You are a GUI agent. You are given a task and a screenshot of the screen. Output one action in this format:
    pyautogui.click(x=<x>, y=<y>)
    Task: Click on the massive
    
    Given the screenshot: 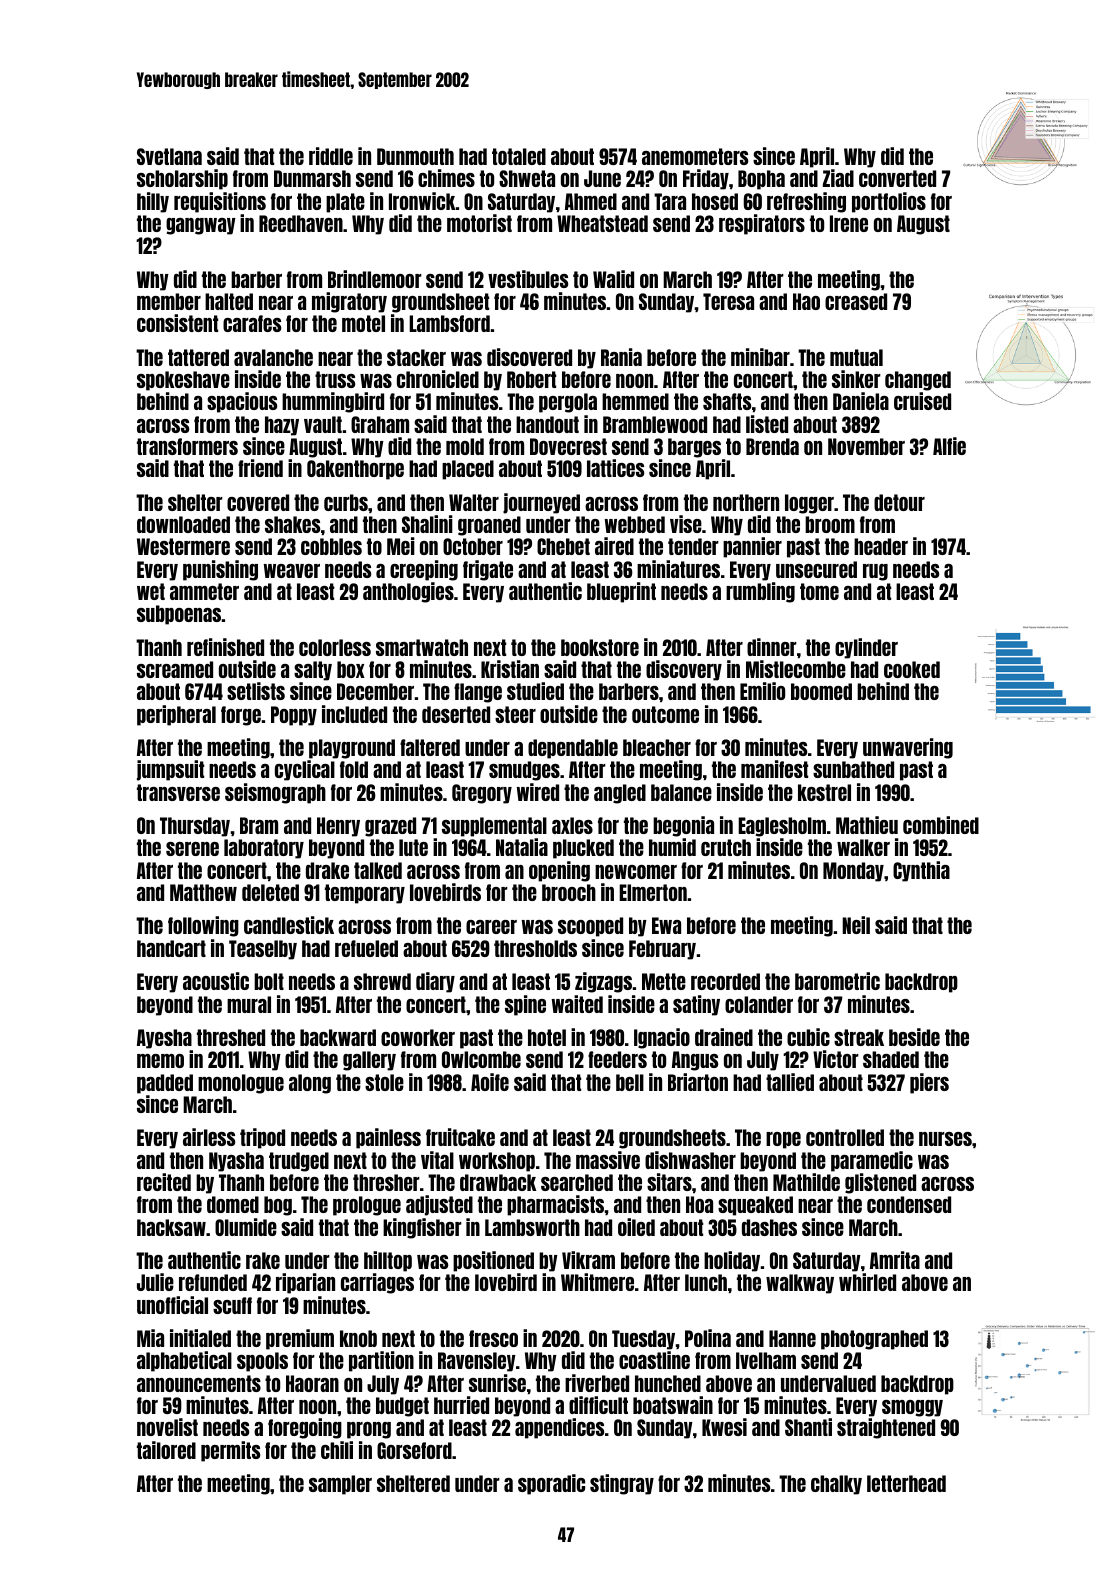 What is the action you would take?
    pyautogui.click(x=608, y=1160)
